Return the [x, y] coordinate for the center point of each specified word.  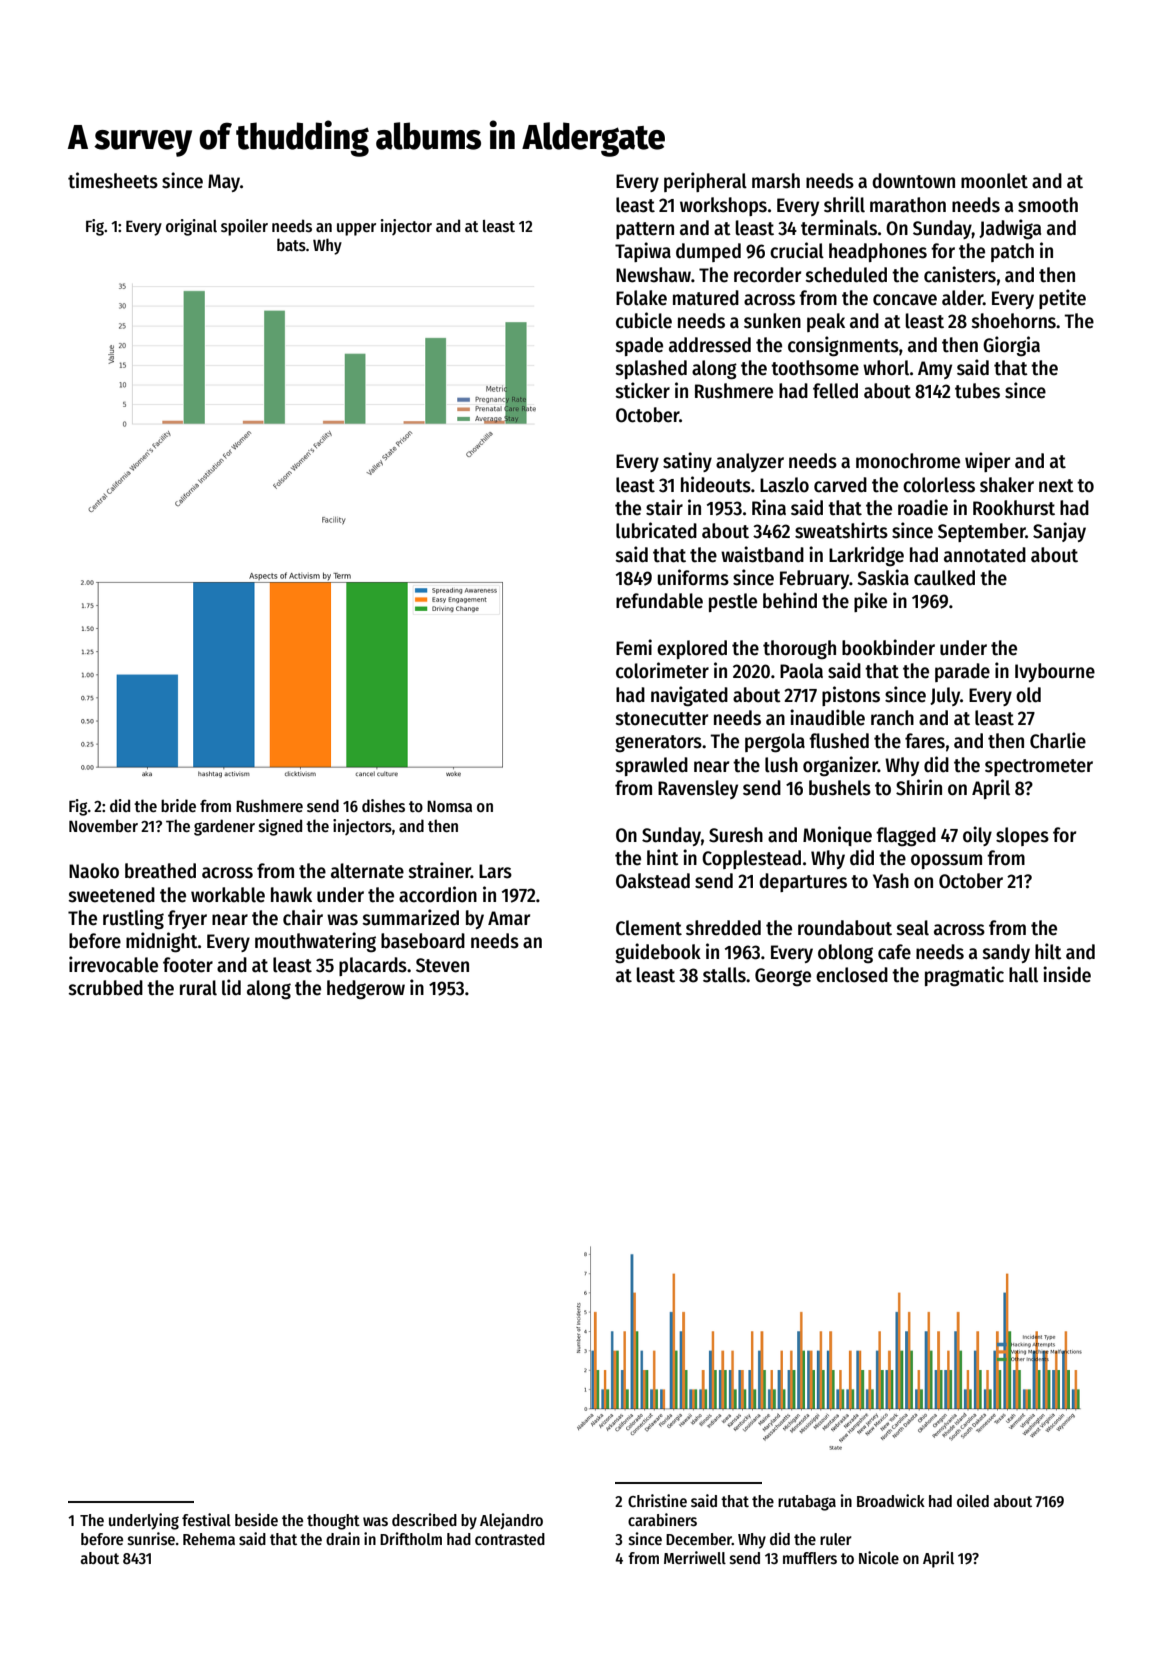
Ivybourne [1055, 672]
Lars [495, 871]
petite [1062, 299]
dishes [383, 805]
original [191, 227]
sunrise [151, 1539]
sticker [643, 390]
